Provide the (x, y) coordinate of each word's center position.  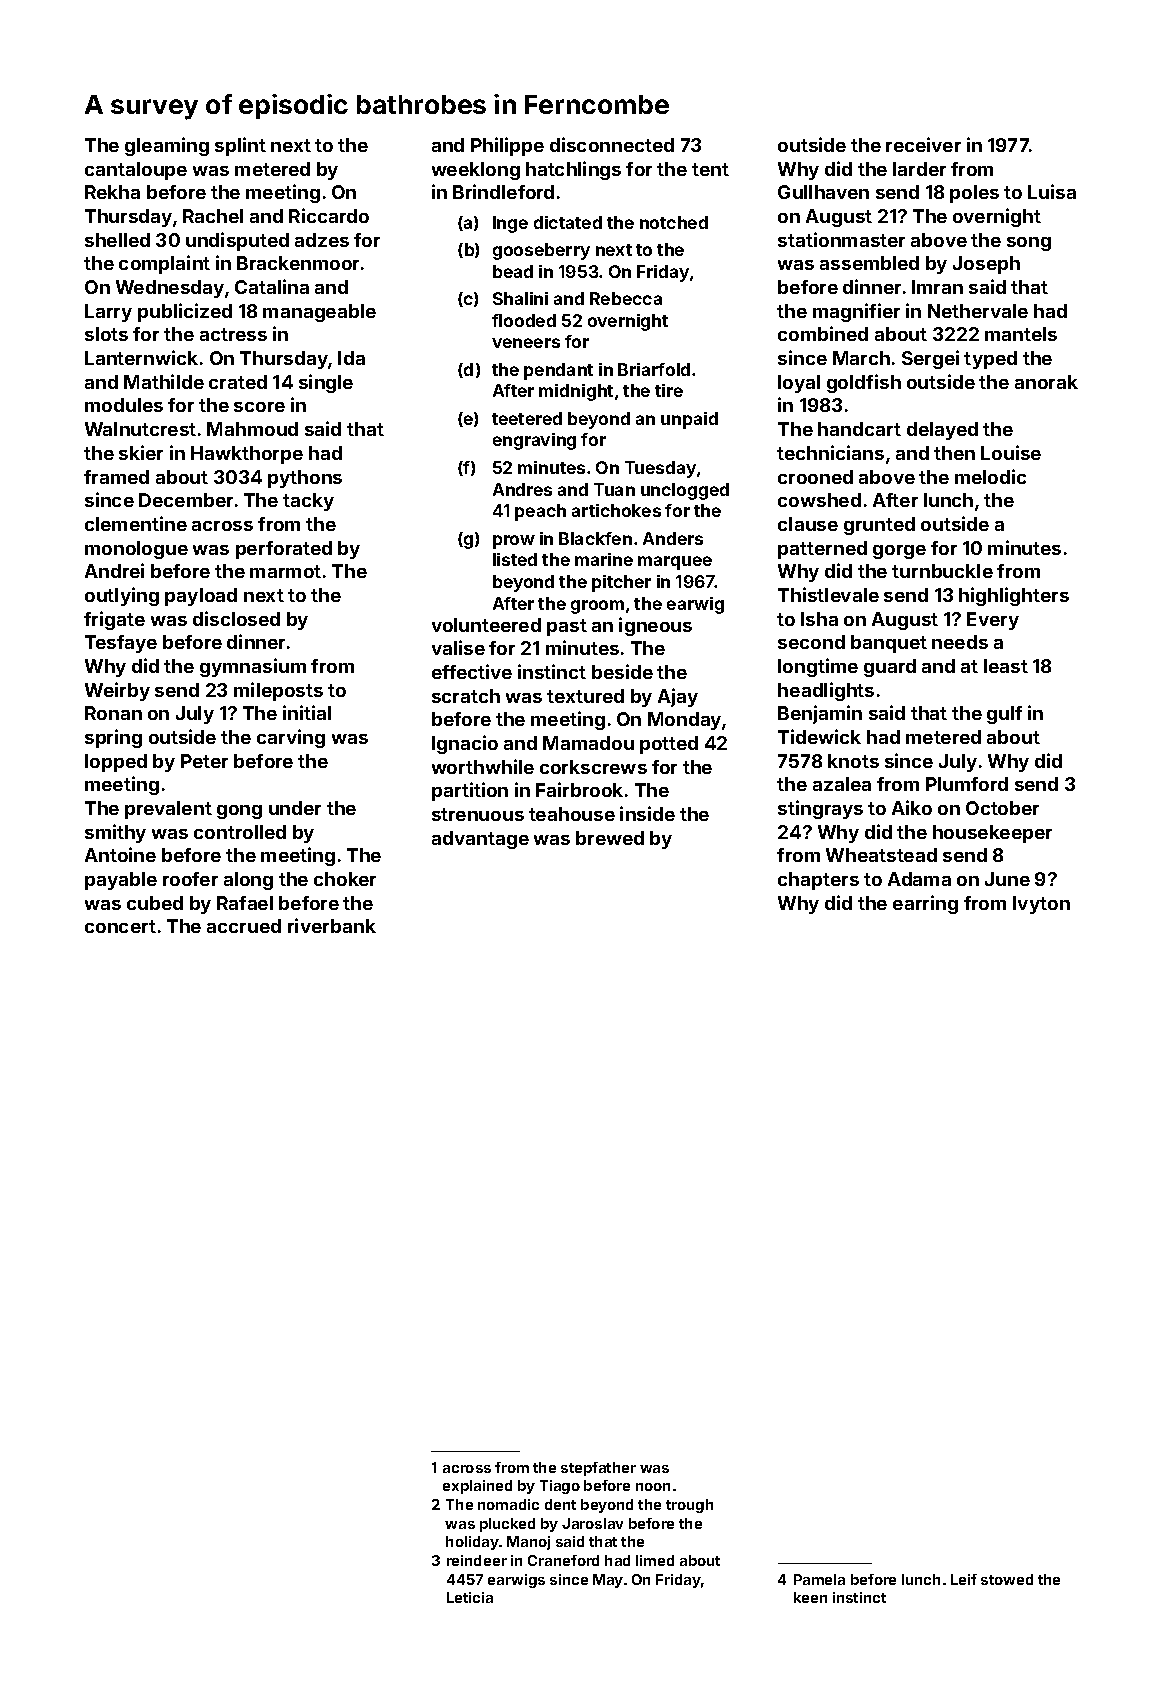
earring (925, 904)
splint (240, 146)
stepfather (598, 1469)
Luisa (1052, 191)
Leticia (470, 1597)
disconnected (612, 144)
